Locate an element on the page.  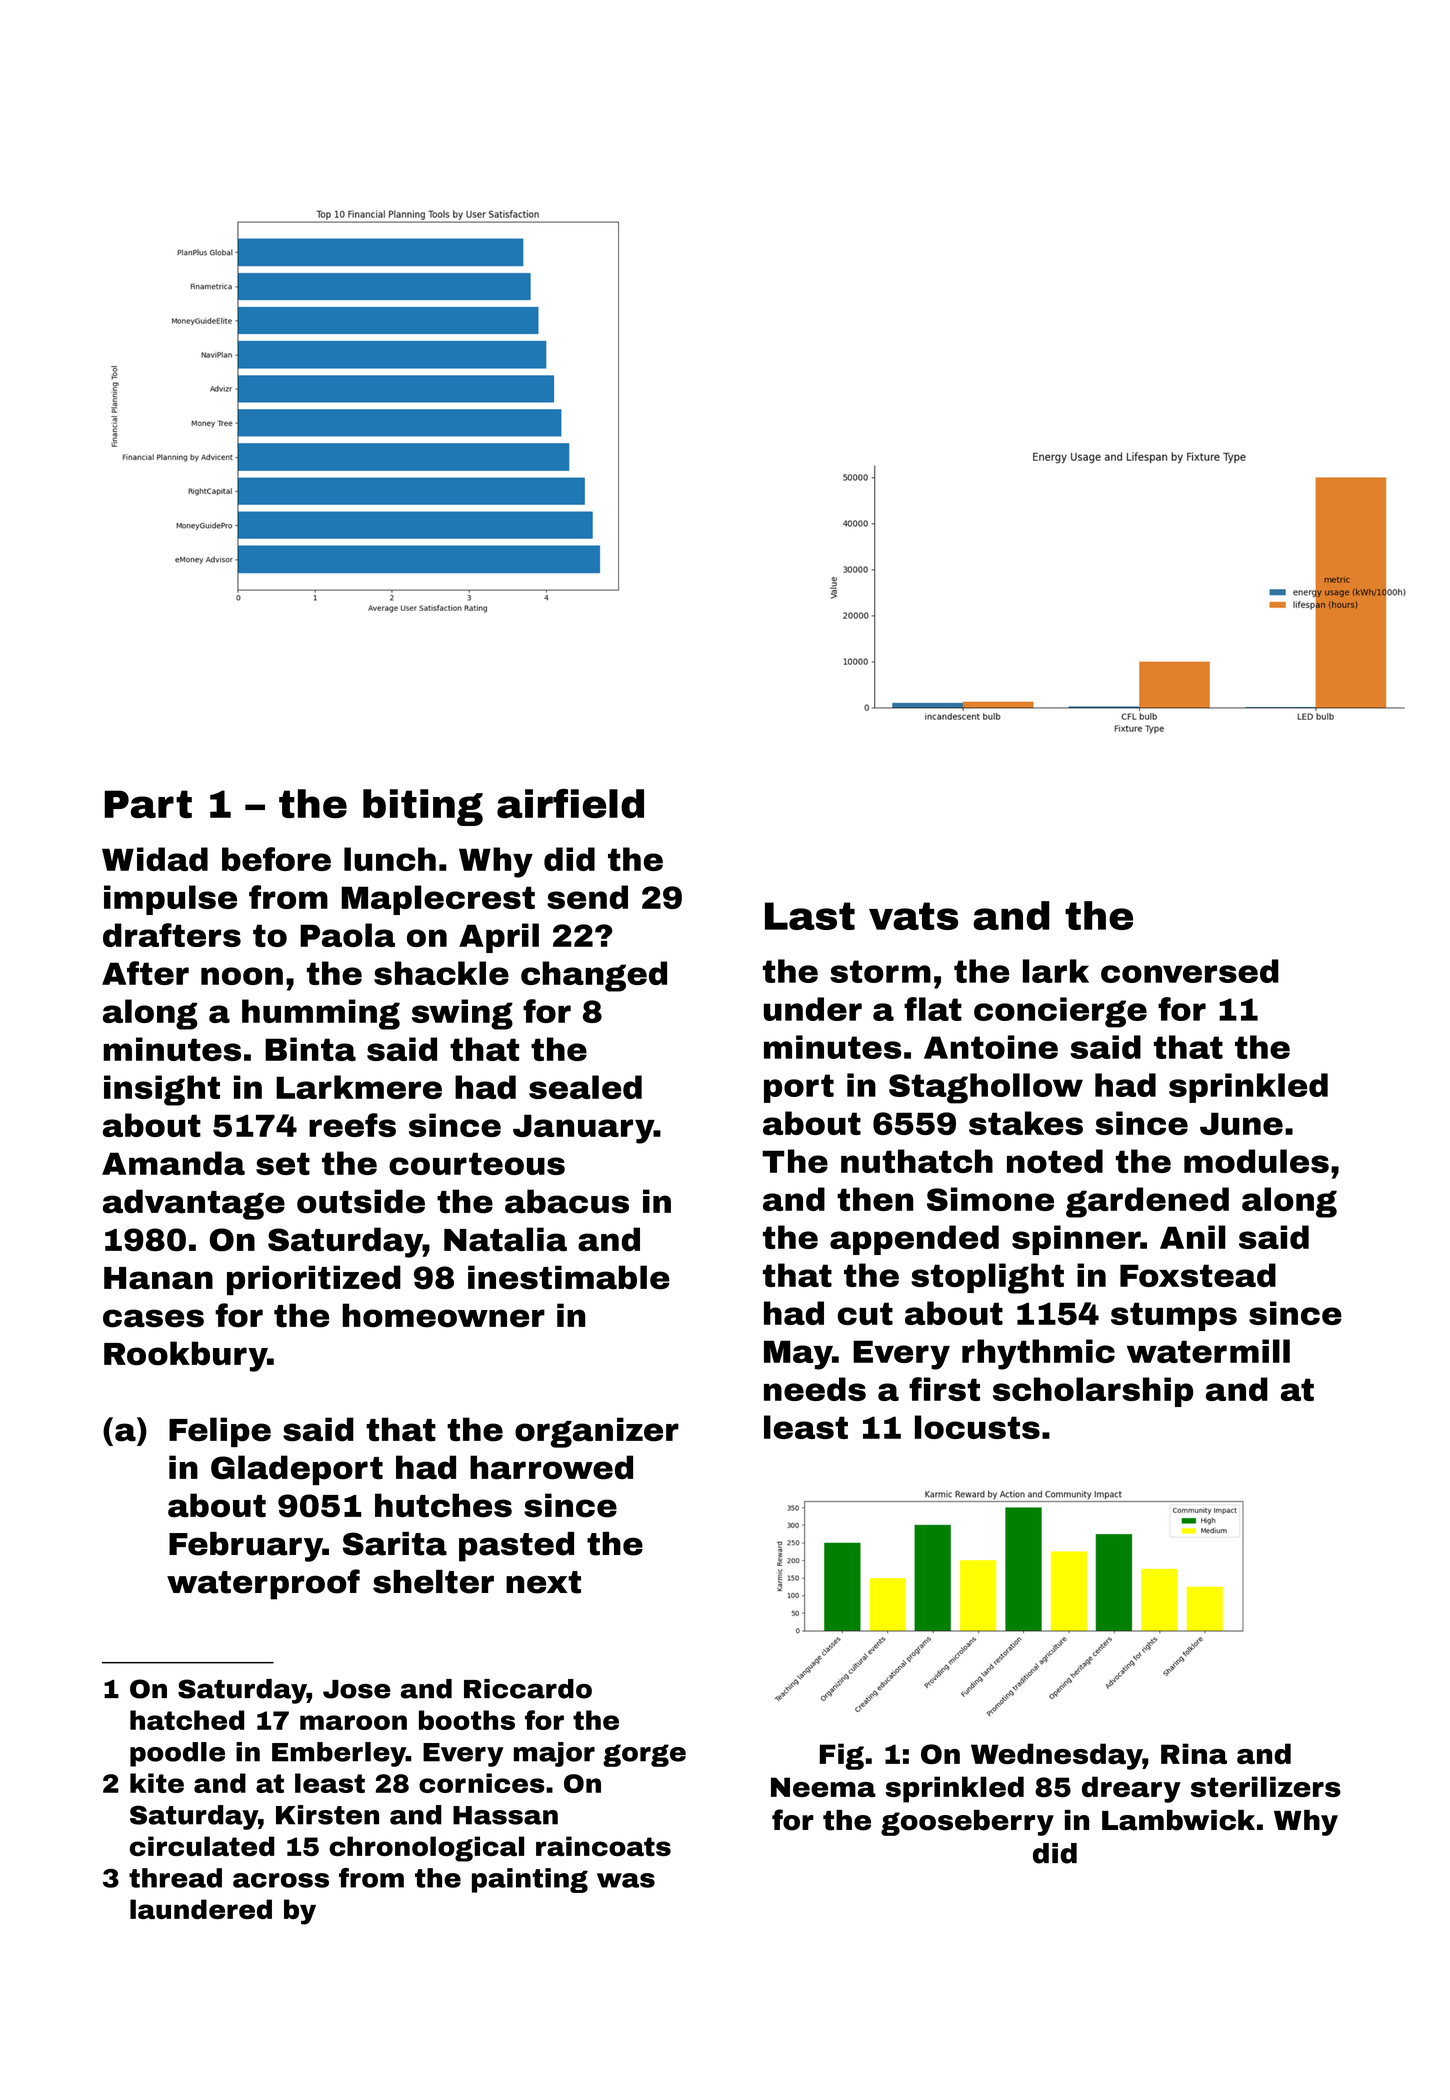
hatched is located at coordinates (187, 1720).
